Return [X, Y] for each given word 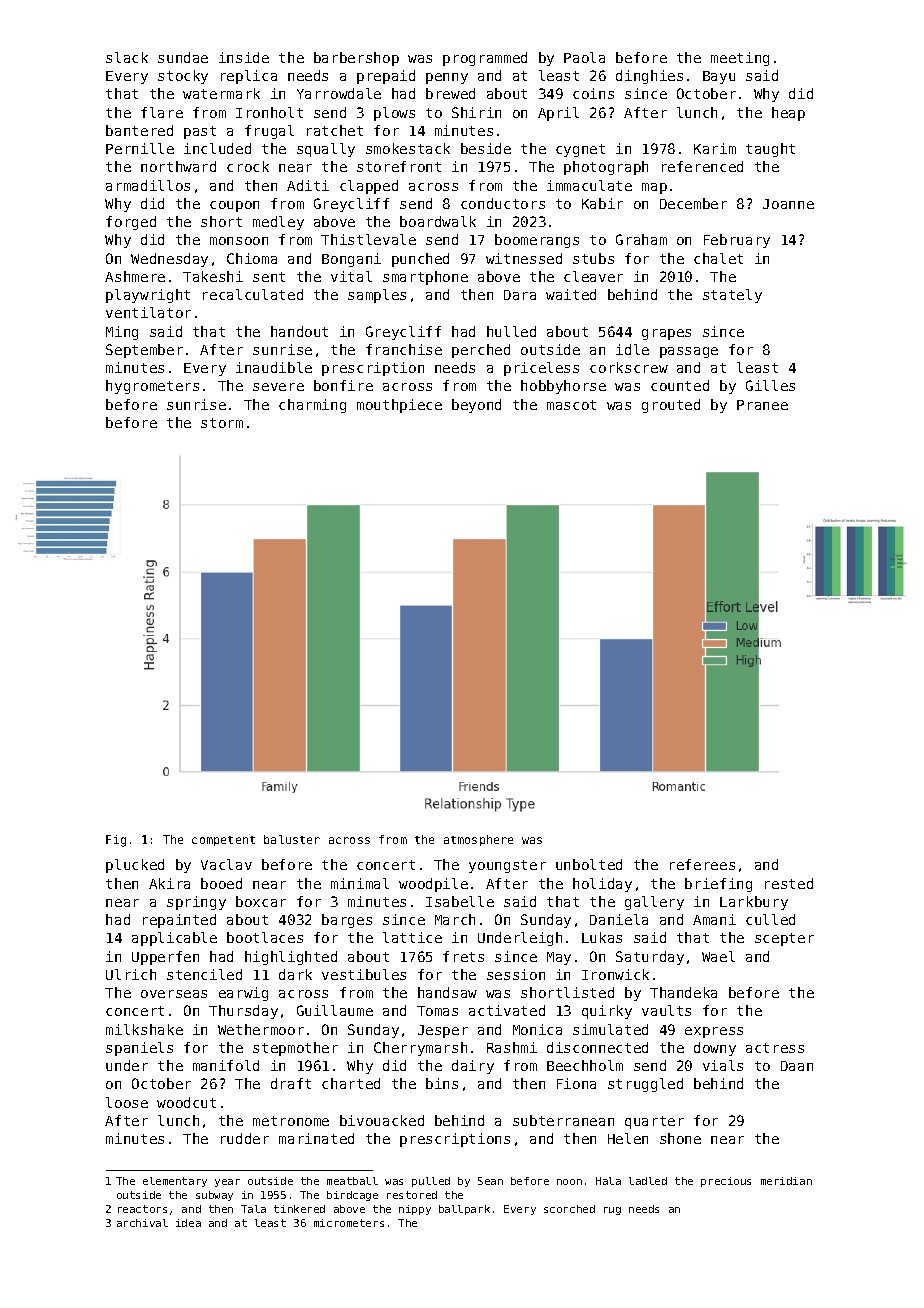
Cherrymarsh [420, 1049]
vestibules [364, 974]
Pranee [762, 405]
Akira [169, 883]
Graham [641, 239]
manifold [226, 1065]
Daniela [619, 919]
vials [723, 1065]
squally [326, 150]
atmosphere [478, 840]
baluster [292, 839]
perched [481, 351]
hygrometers [152, 387]
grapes [666, 334]
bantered [139, 130]
